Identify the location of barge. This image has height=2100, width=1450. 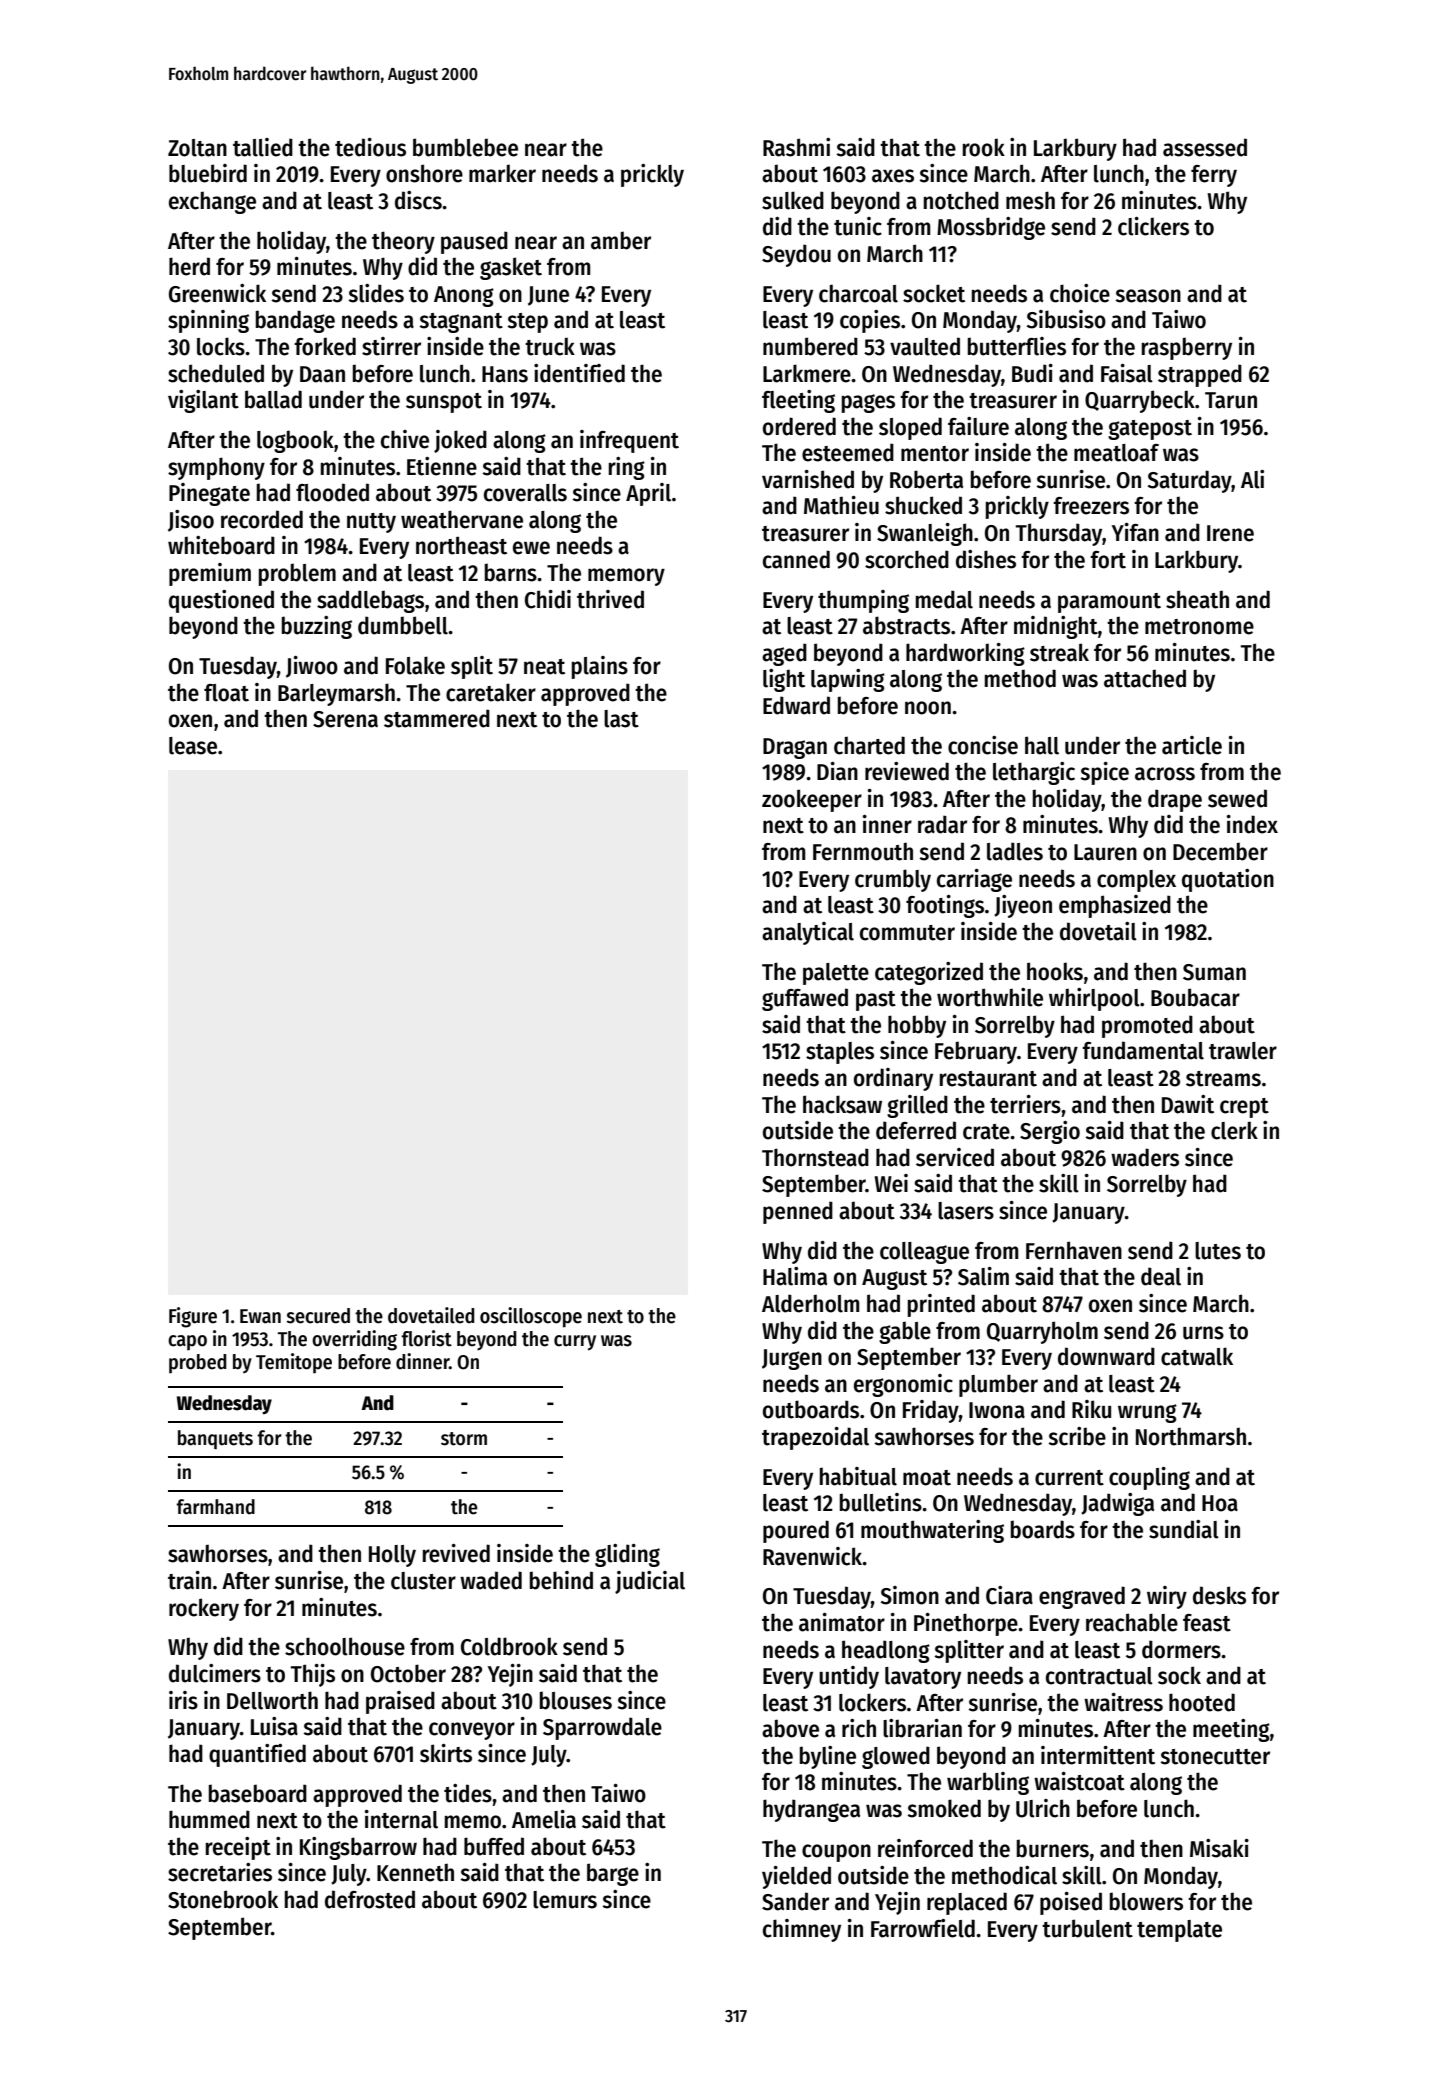
(613, 1874).
